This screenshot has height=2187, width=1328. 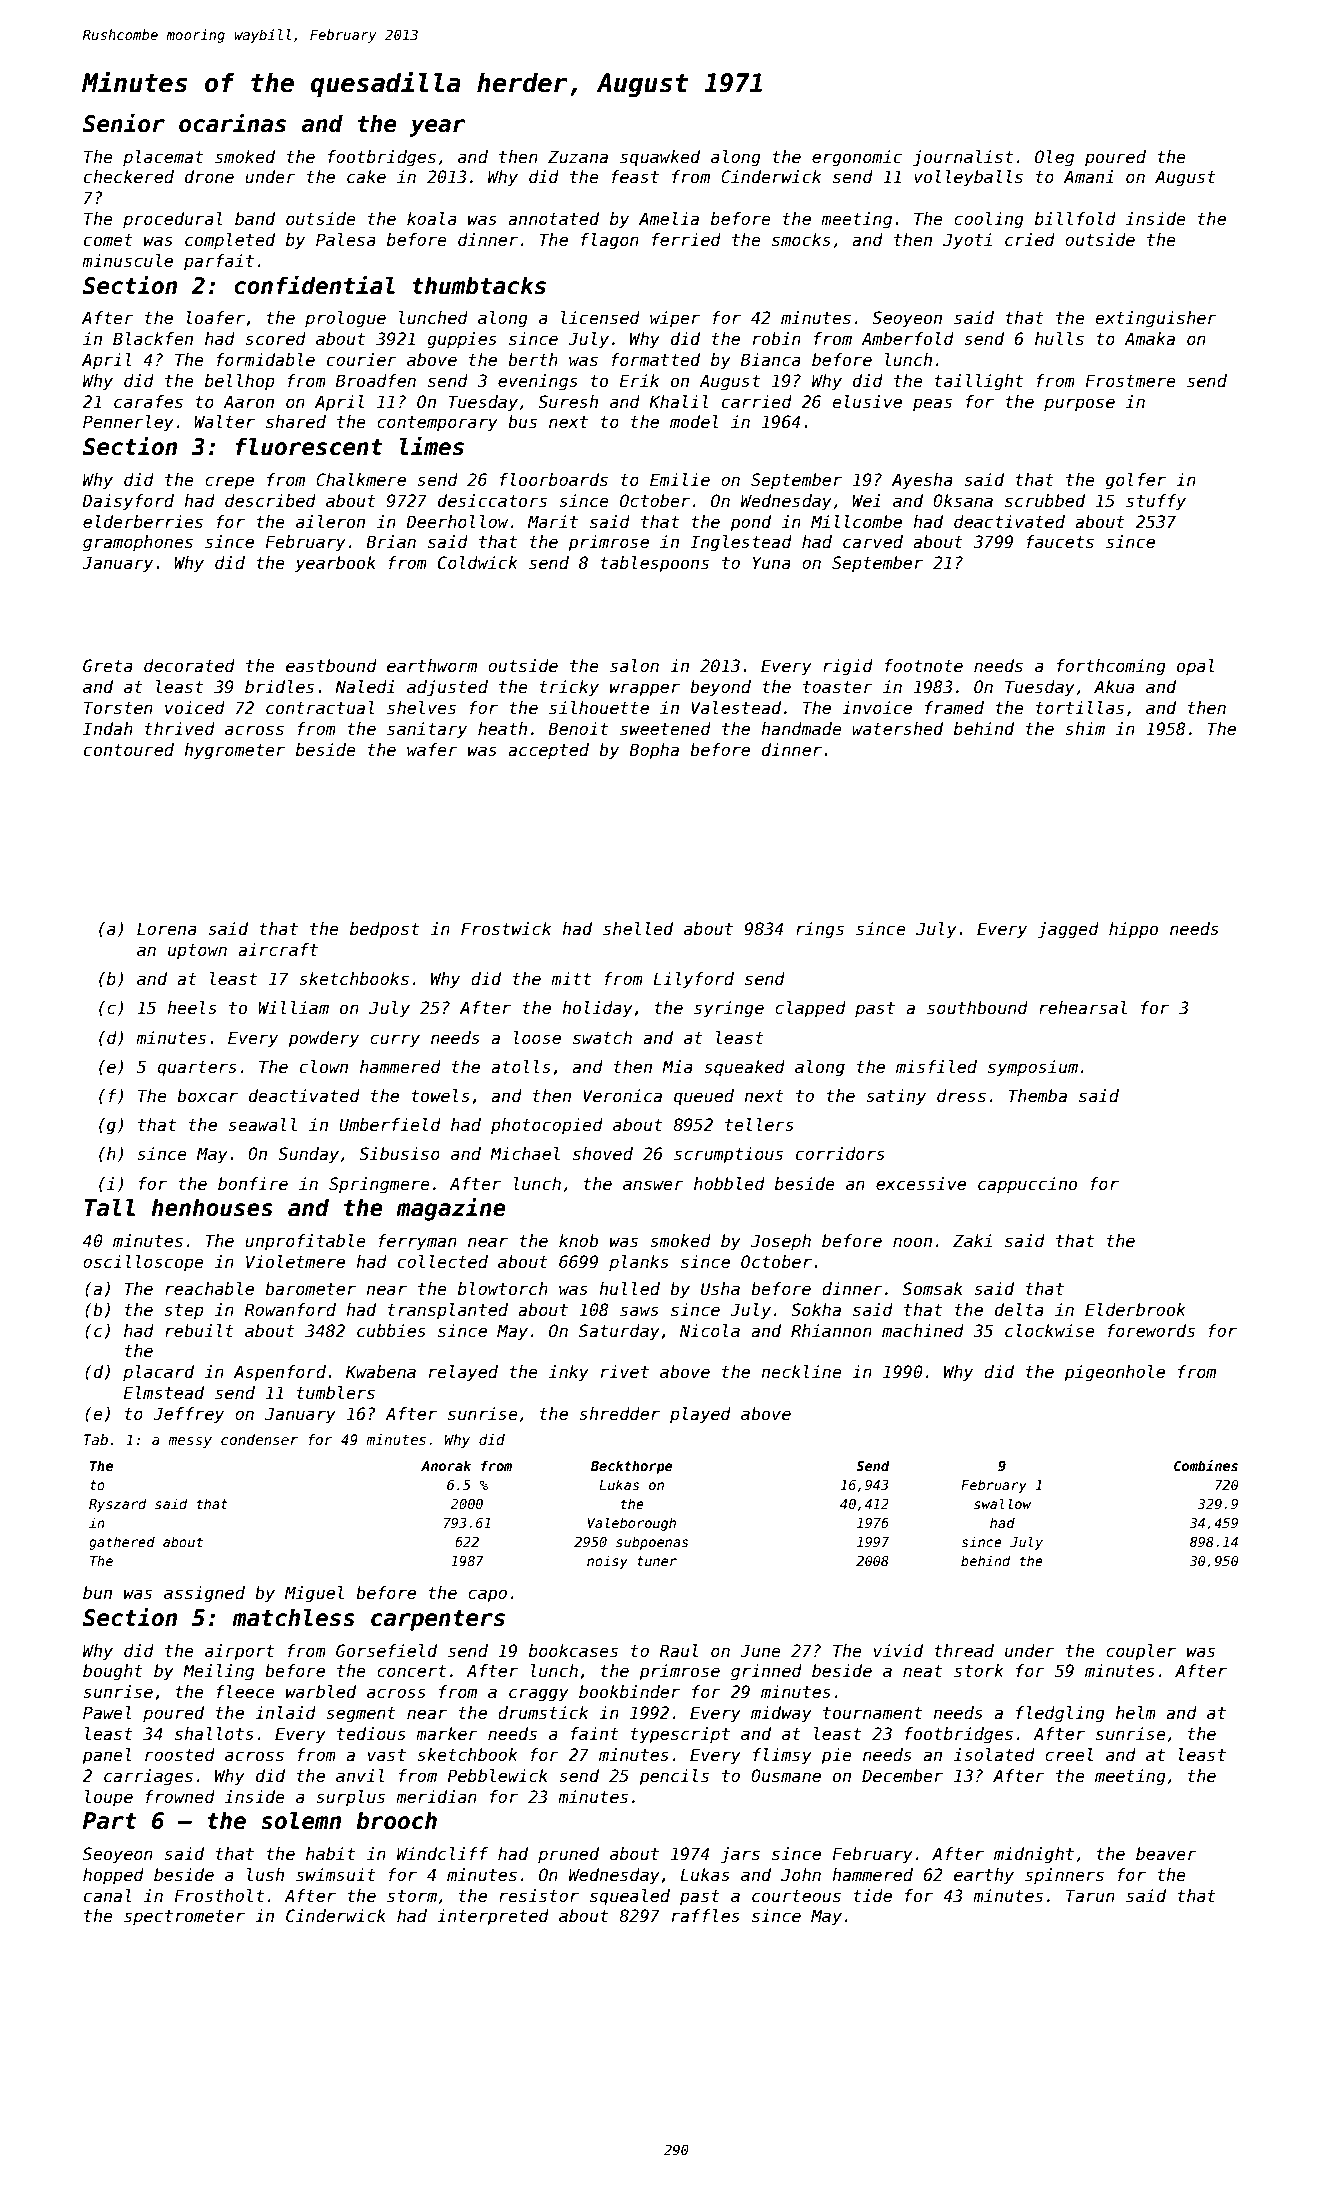 I want to click on cake, so click(x=366, y=177).
